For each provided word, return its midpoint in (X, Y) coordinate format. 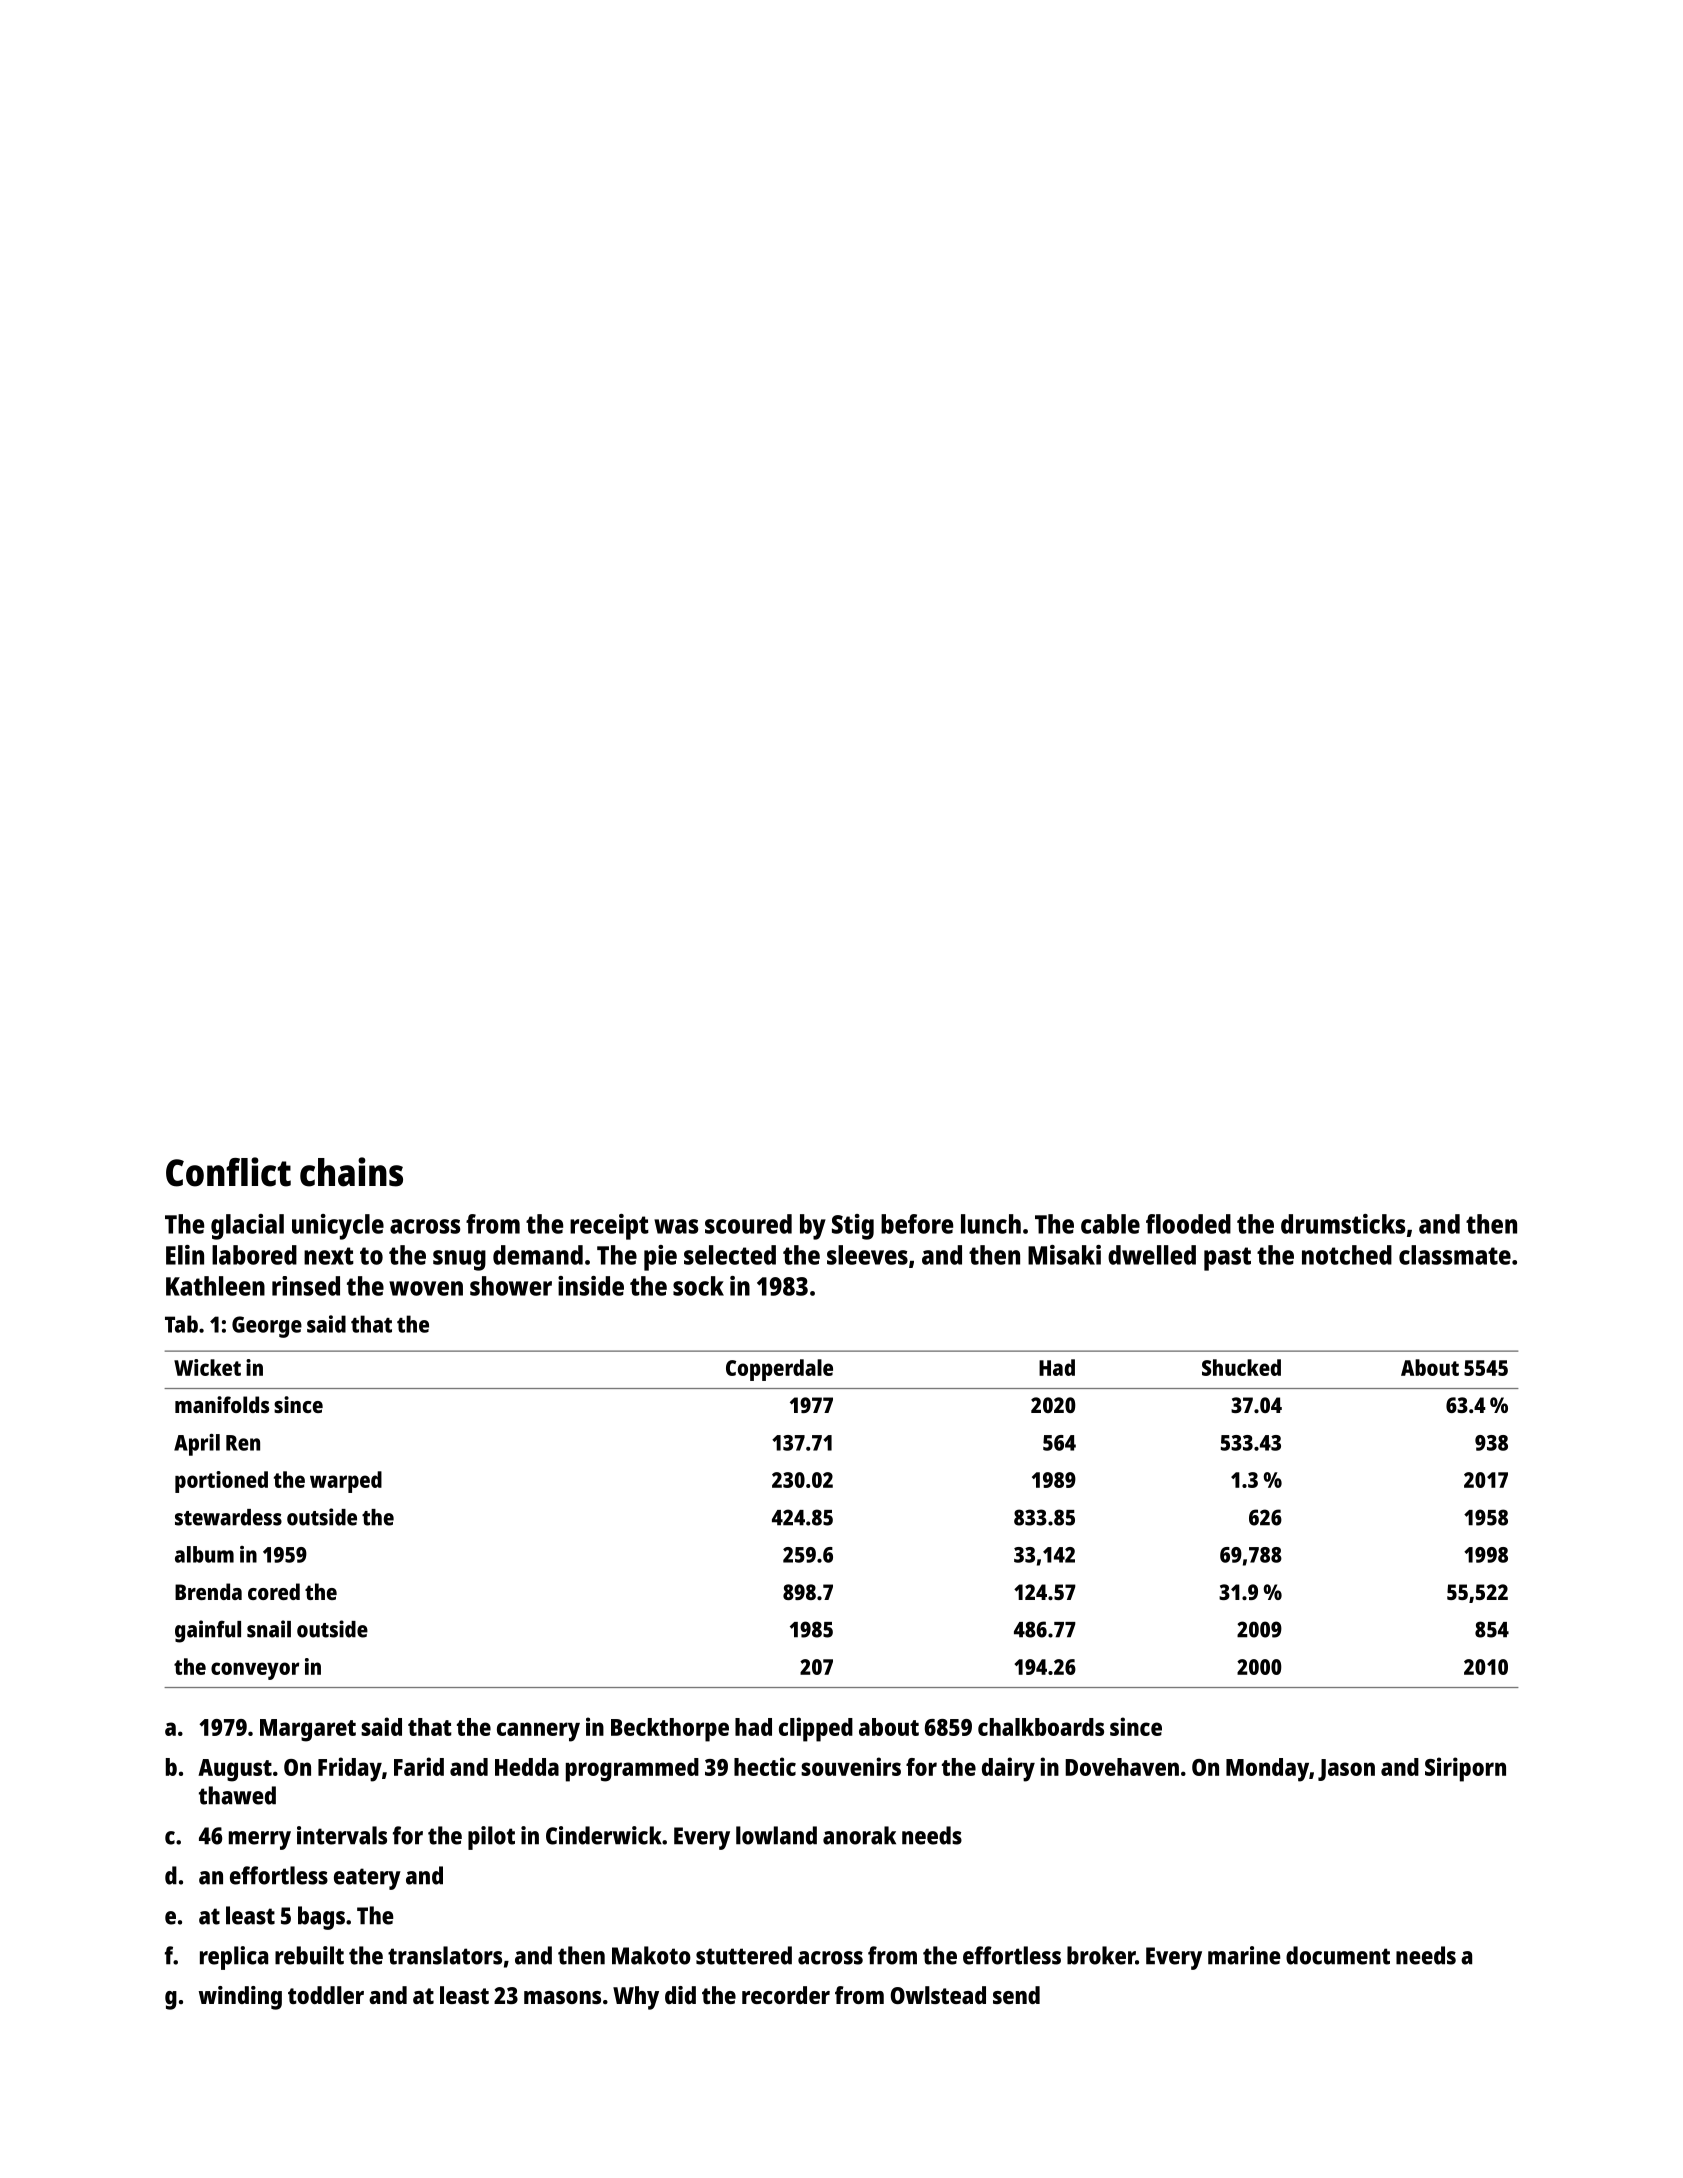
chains (351, 1172)
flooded (1188, 1224)
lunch (991, 1224)
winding (240, 1998)
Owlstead (938, 1995)
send (1016, 1995)
